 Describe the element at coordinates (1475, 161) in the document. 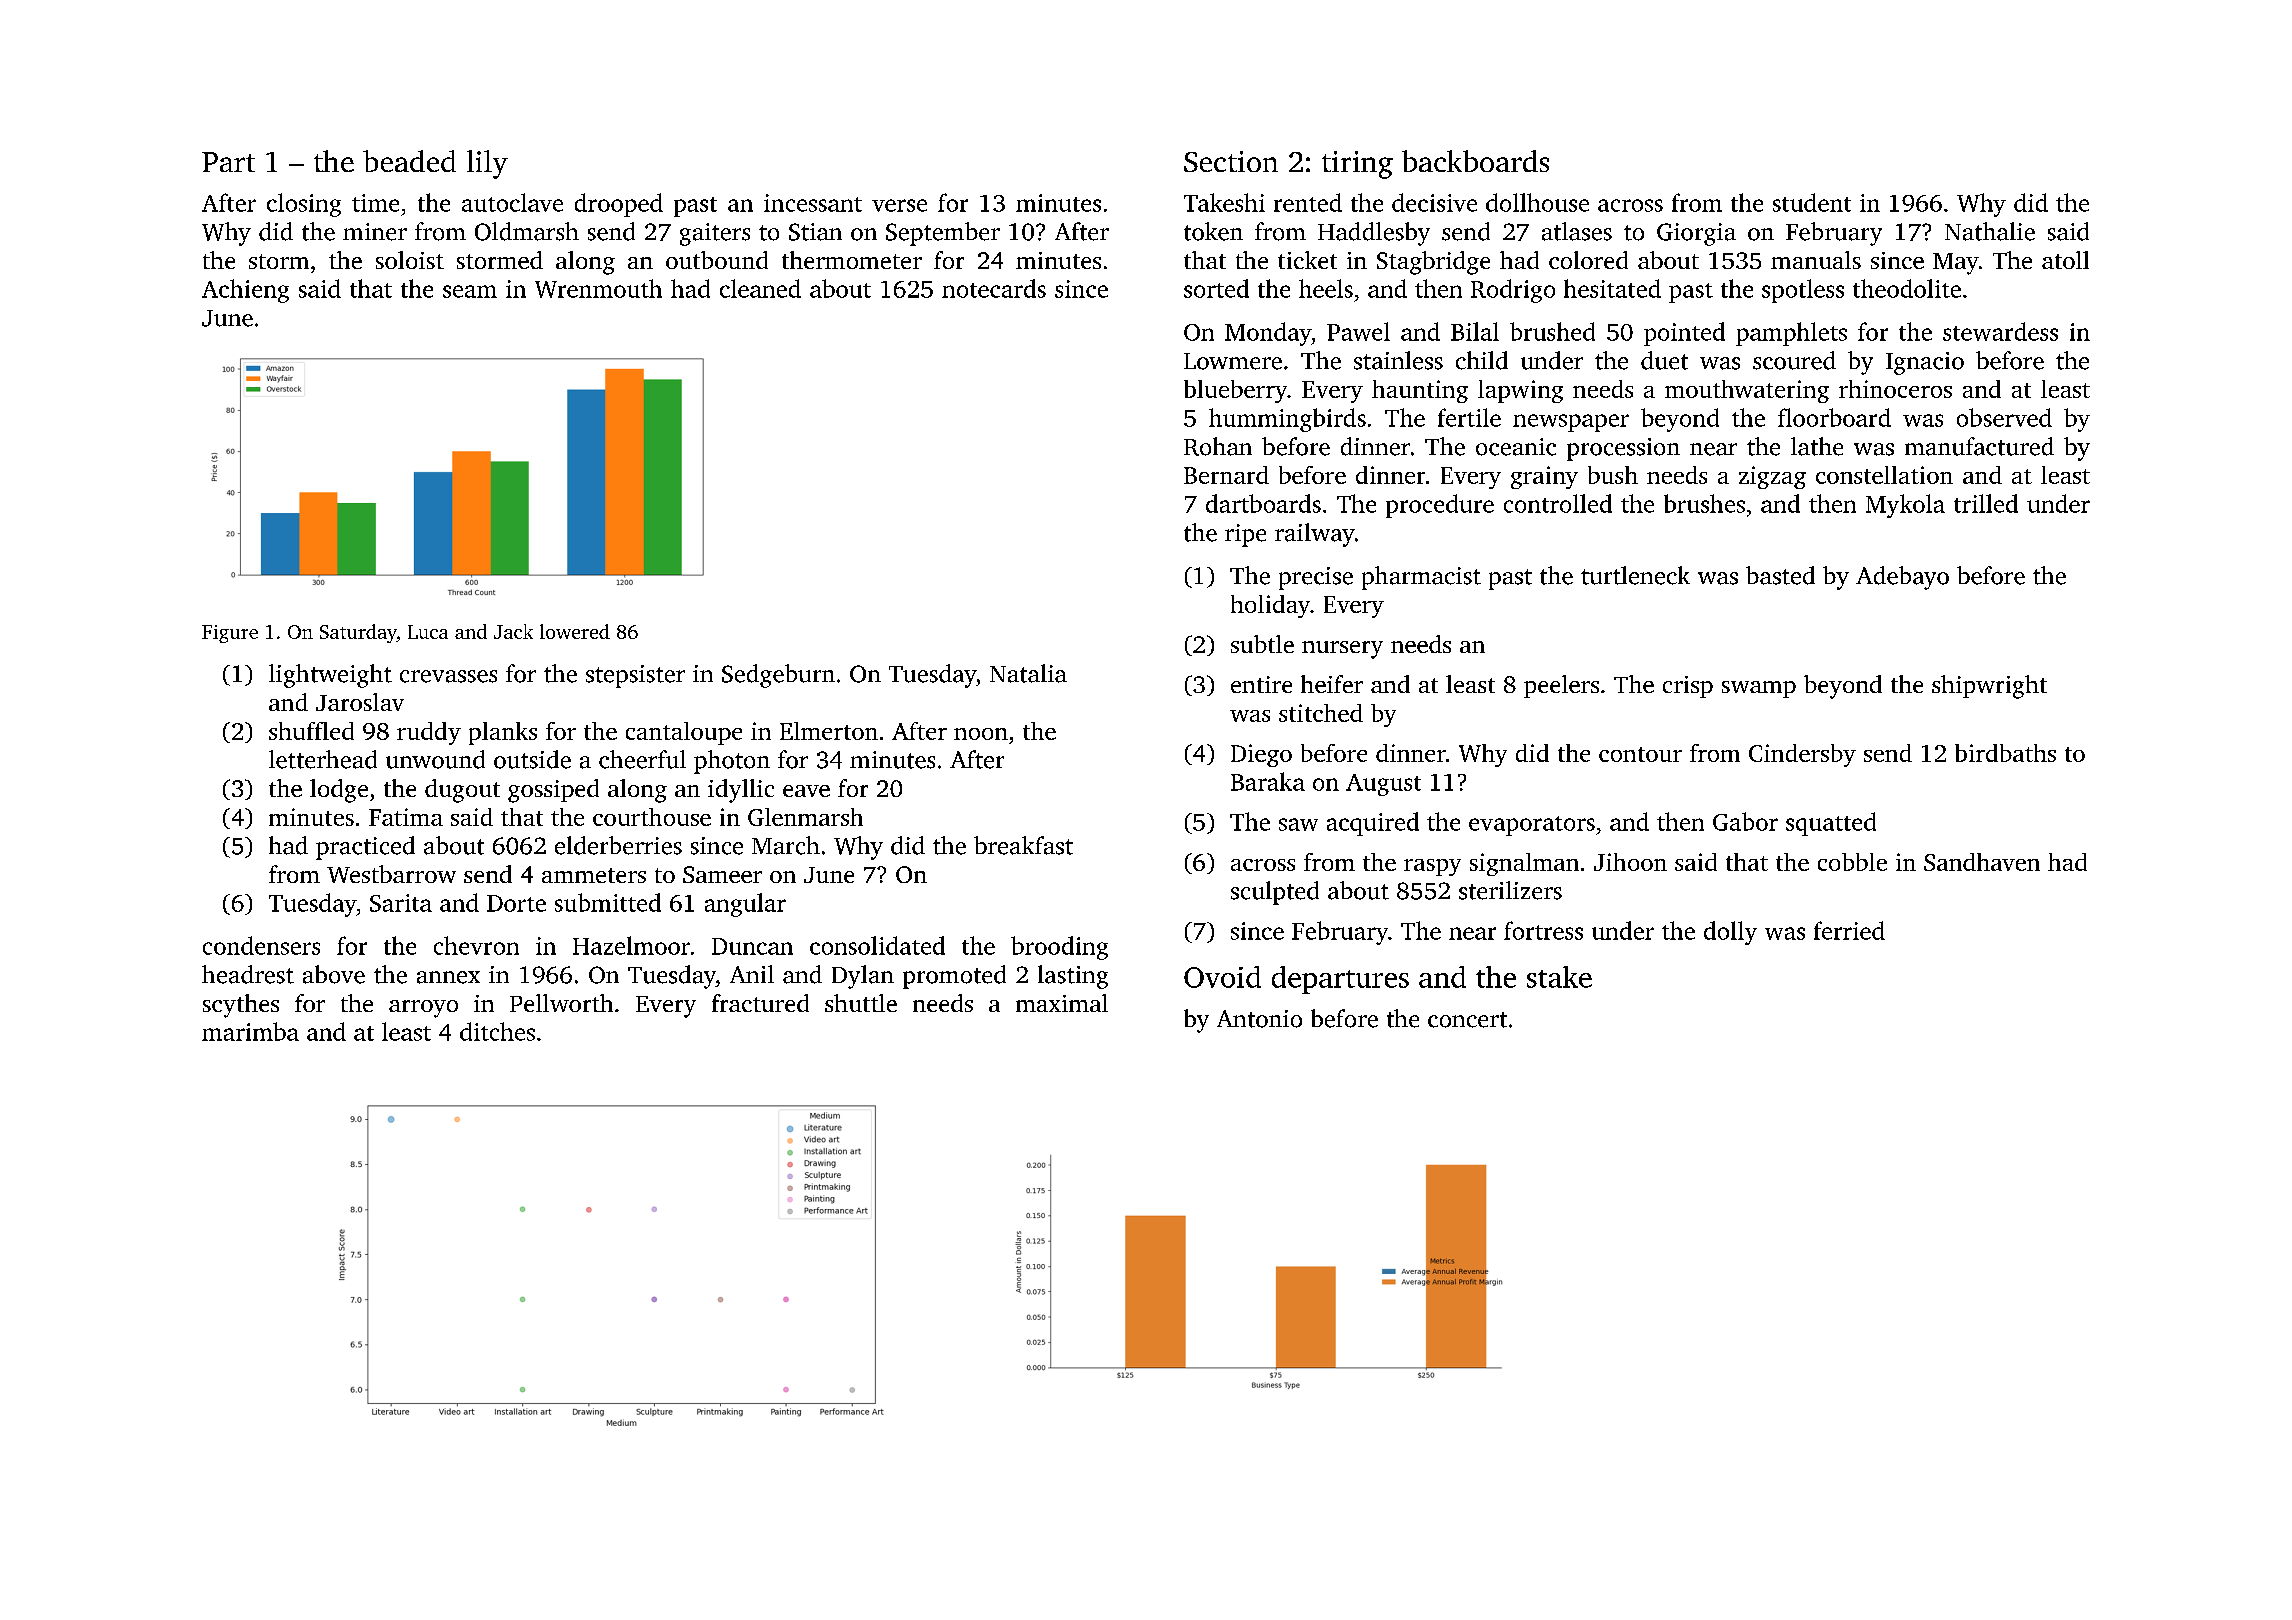

I see `backboards` at that location.
